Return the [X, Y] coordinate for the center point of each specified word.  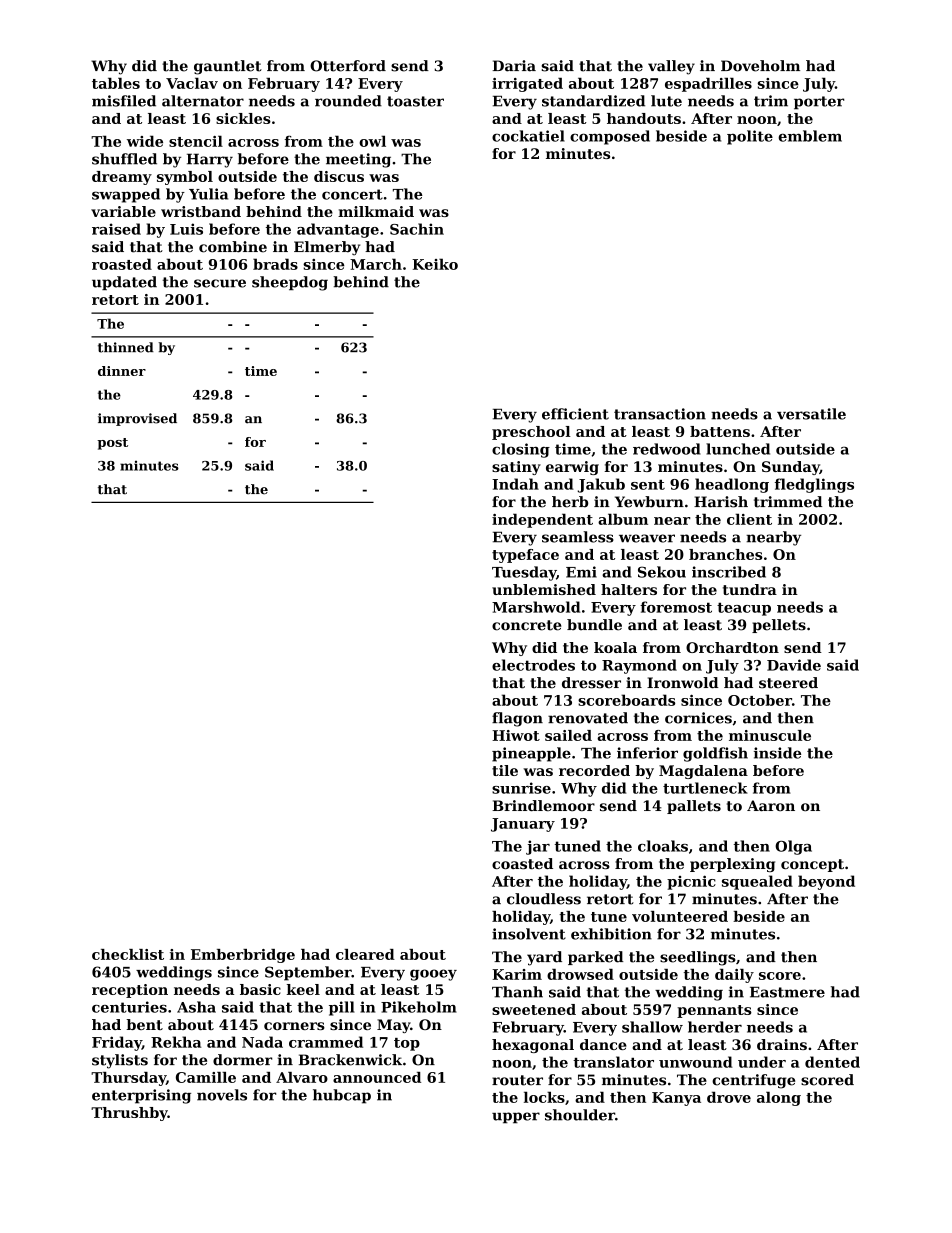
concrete [526, 625]
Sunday [791, 468]
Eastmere [787, 992]
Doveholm [760, 66]
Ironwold [683, 683]
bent [144, 1024]
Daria [514, 66]
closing [521, 450]
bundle [594, 625]
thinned [126, 347]
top [407, 1044]
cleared [365, 954]
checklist [128, 954]
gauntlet [228, 67]
